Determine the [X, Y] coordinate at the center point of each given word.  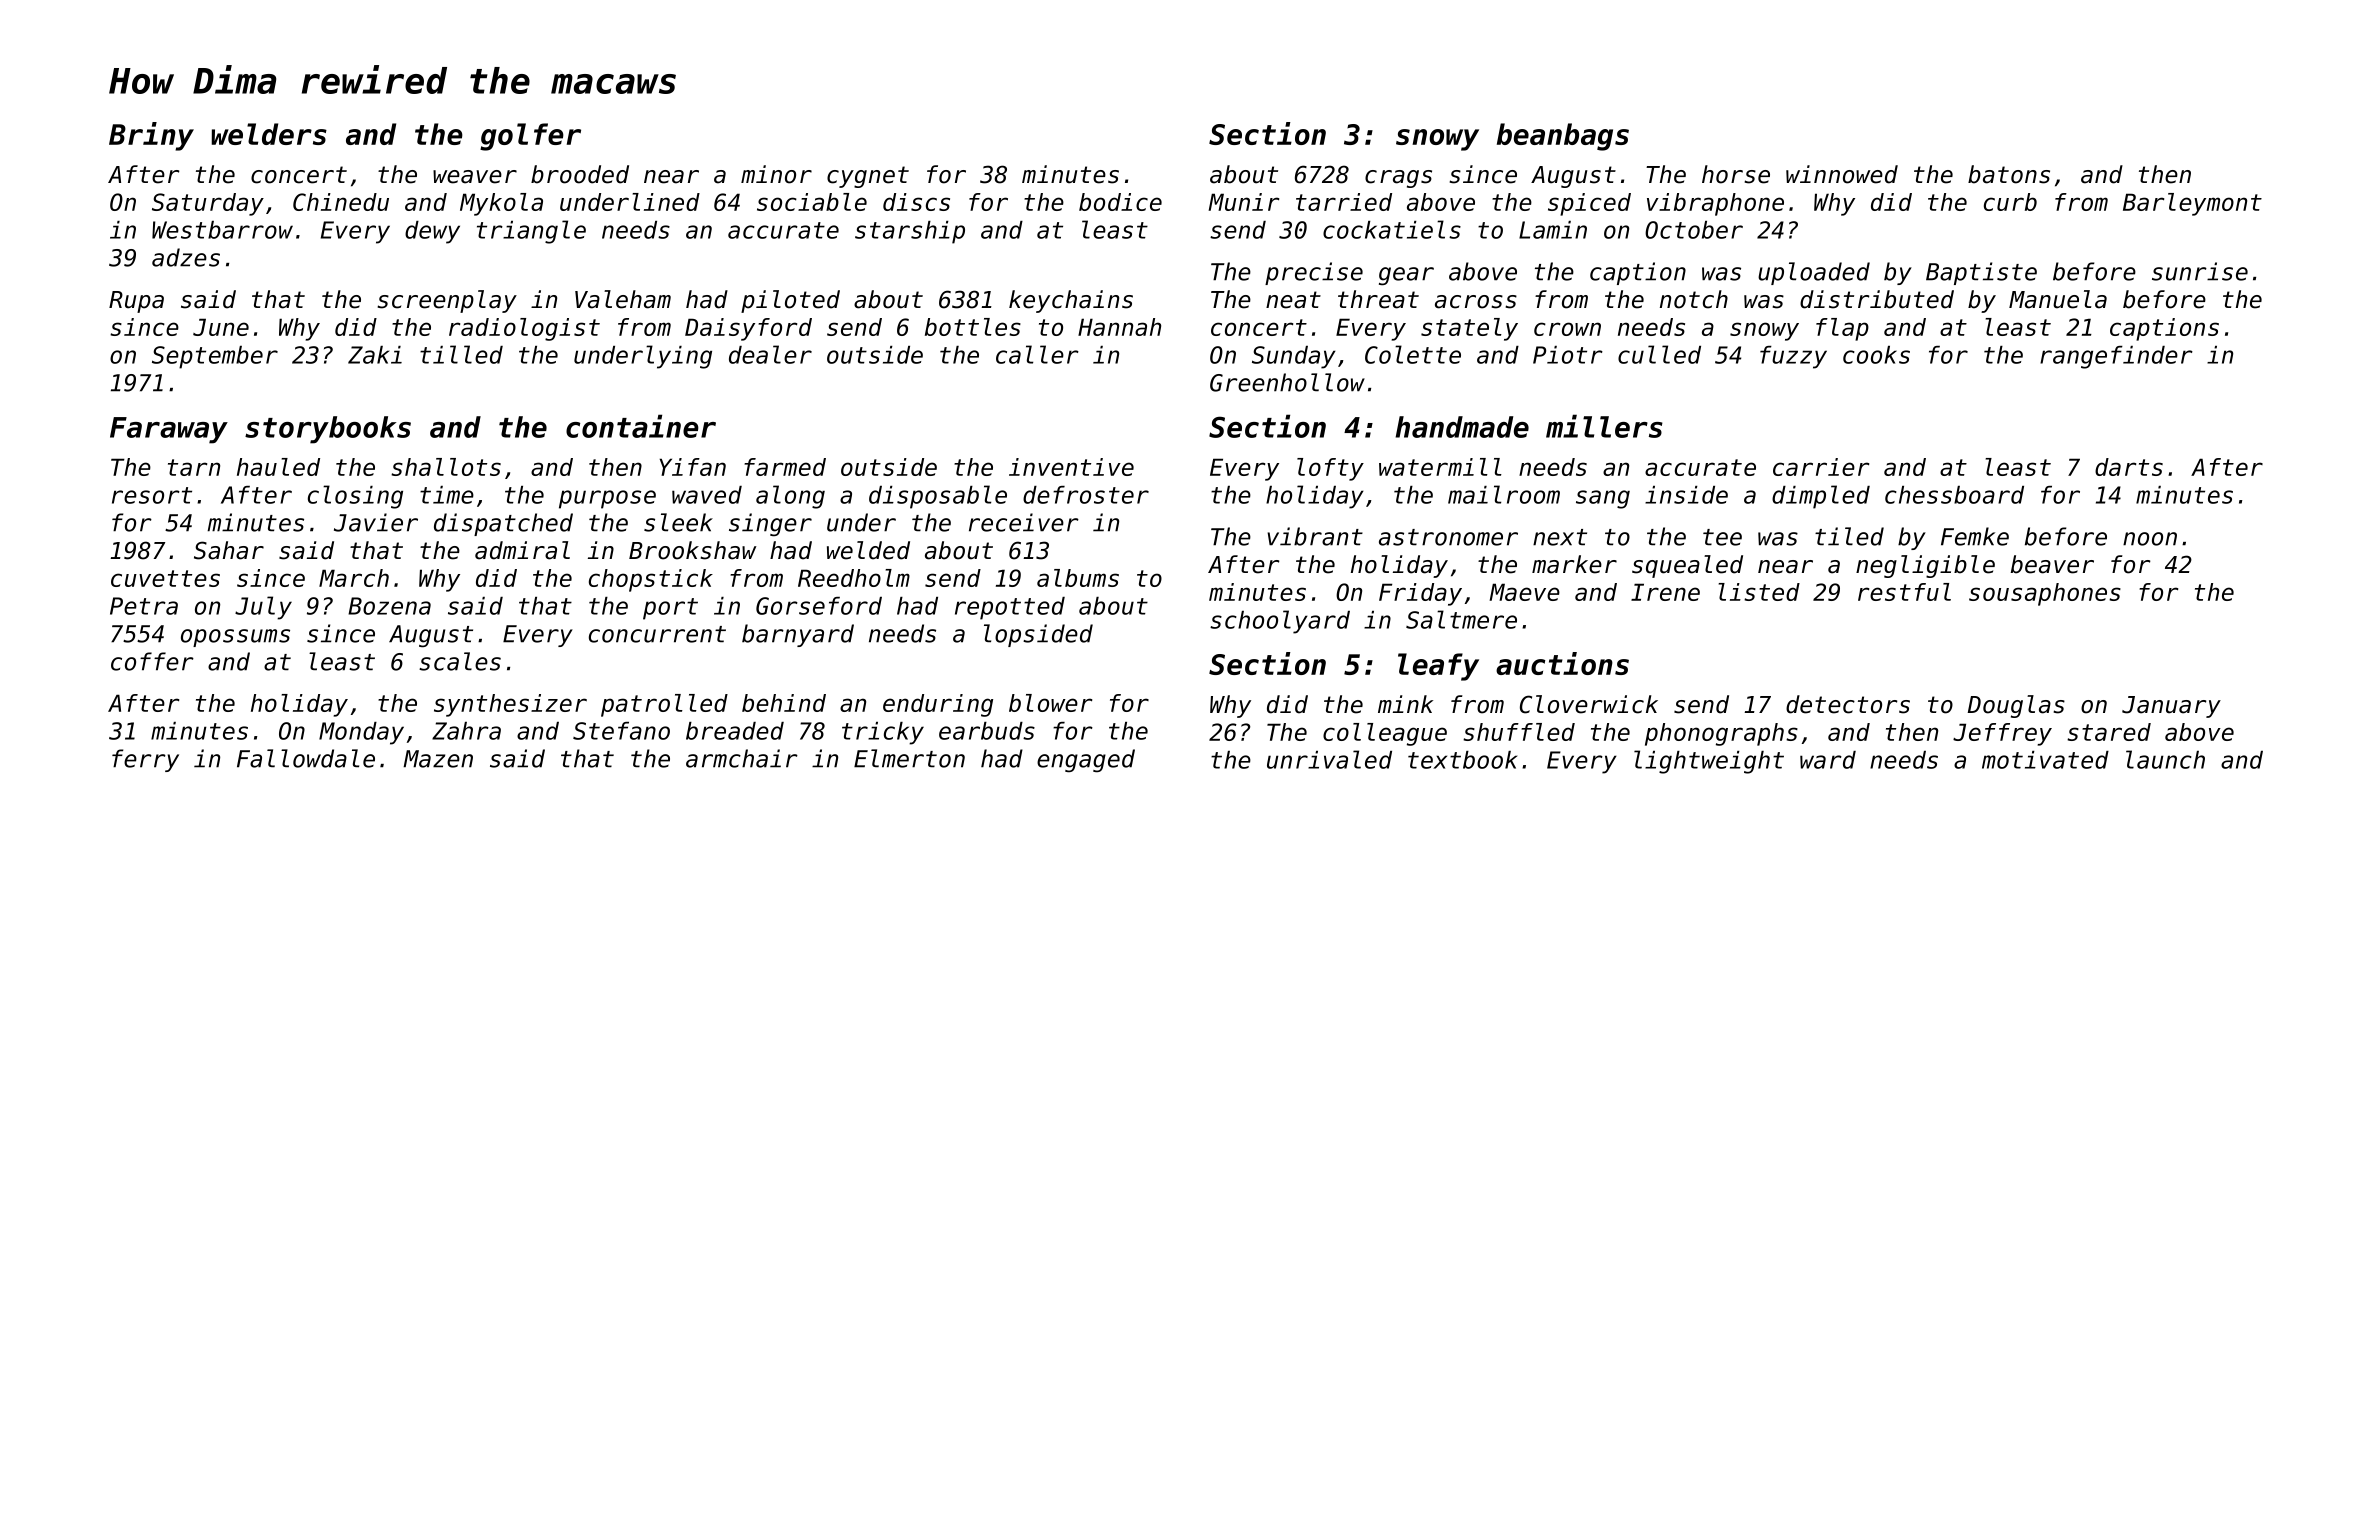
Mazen [438, 759]
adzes [186, 257]
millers [1604, 426]
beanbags [1563, 137]
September [215, 357]
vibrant [1315, 536]
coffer [152, 661]
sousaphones [2045, 594]
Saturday [208, 204]
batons [2009, 174]
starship [910, 232]
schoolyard [1280, 622]
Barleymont [2192, 204]
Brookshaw [692, 550]
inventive [1071, 467]
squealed [1687, 566]
